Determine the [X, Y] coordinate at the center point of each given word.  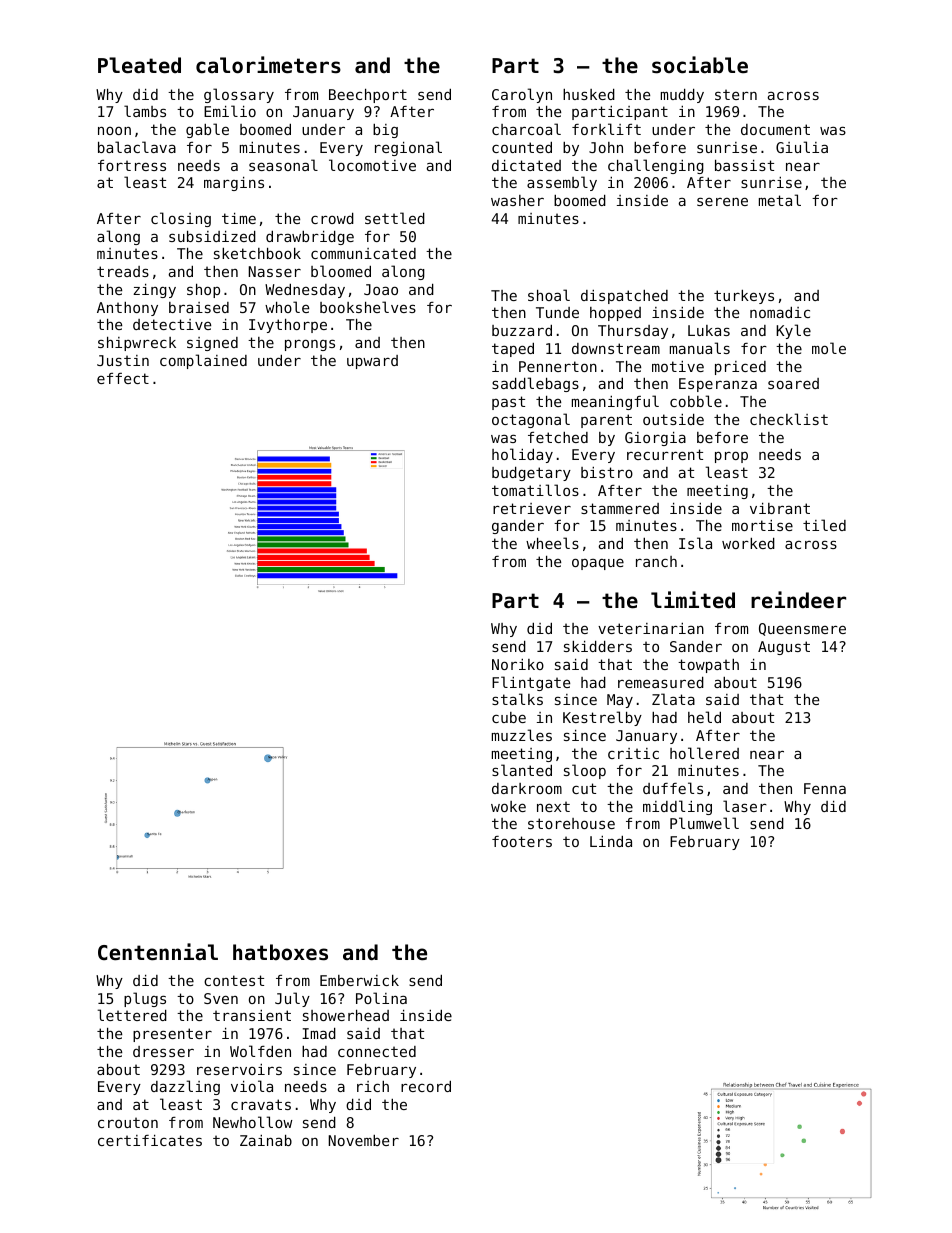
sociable [700, 65]
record [426, 1086]
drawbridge [310, 238]
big [385, 131]
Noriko [518, 664]
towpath [708, 666]
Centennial [158, 952]
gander [518, 527]
